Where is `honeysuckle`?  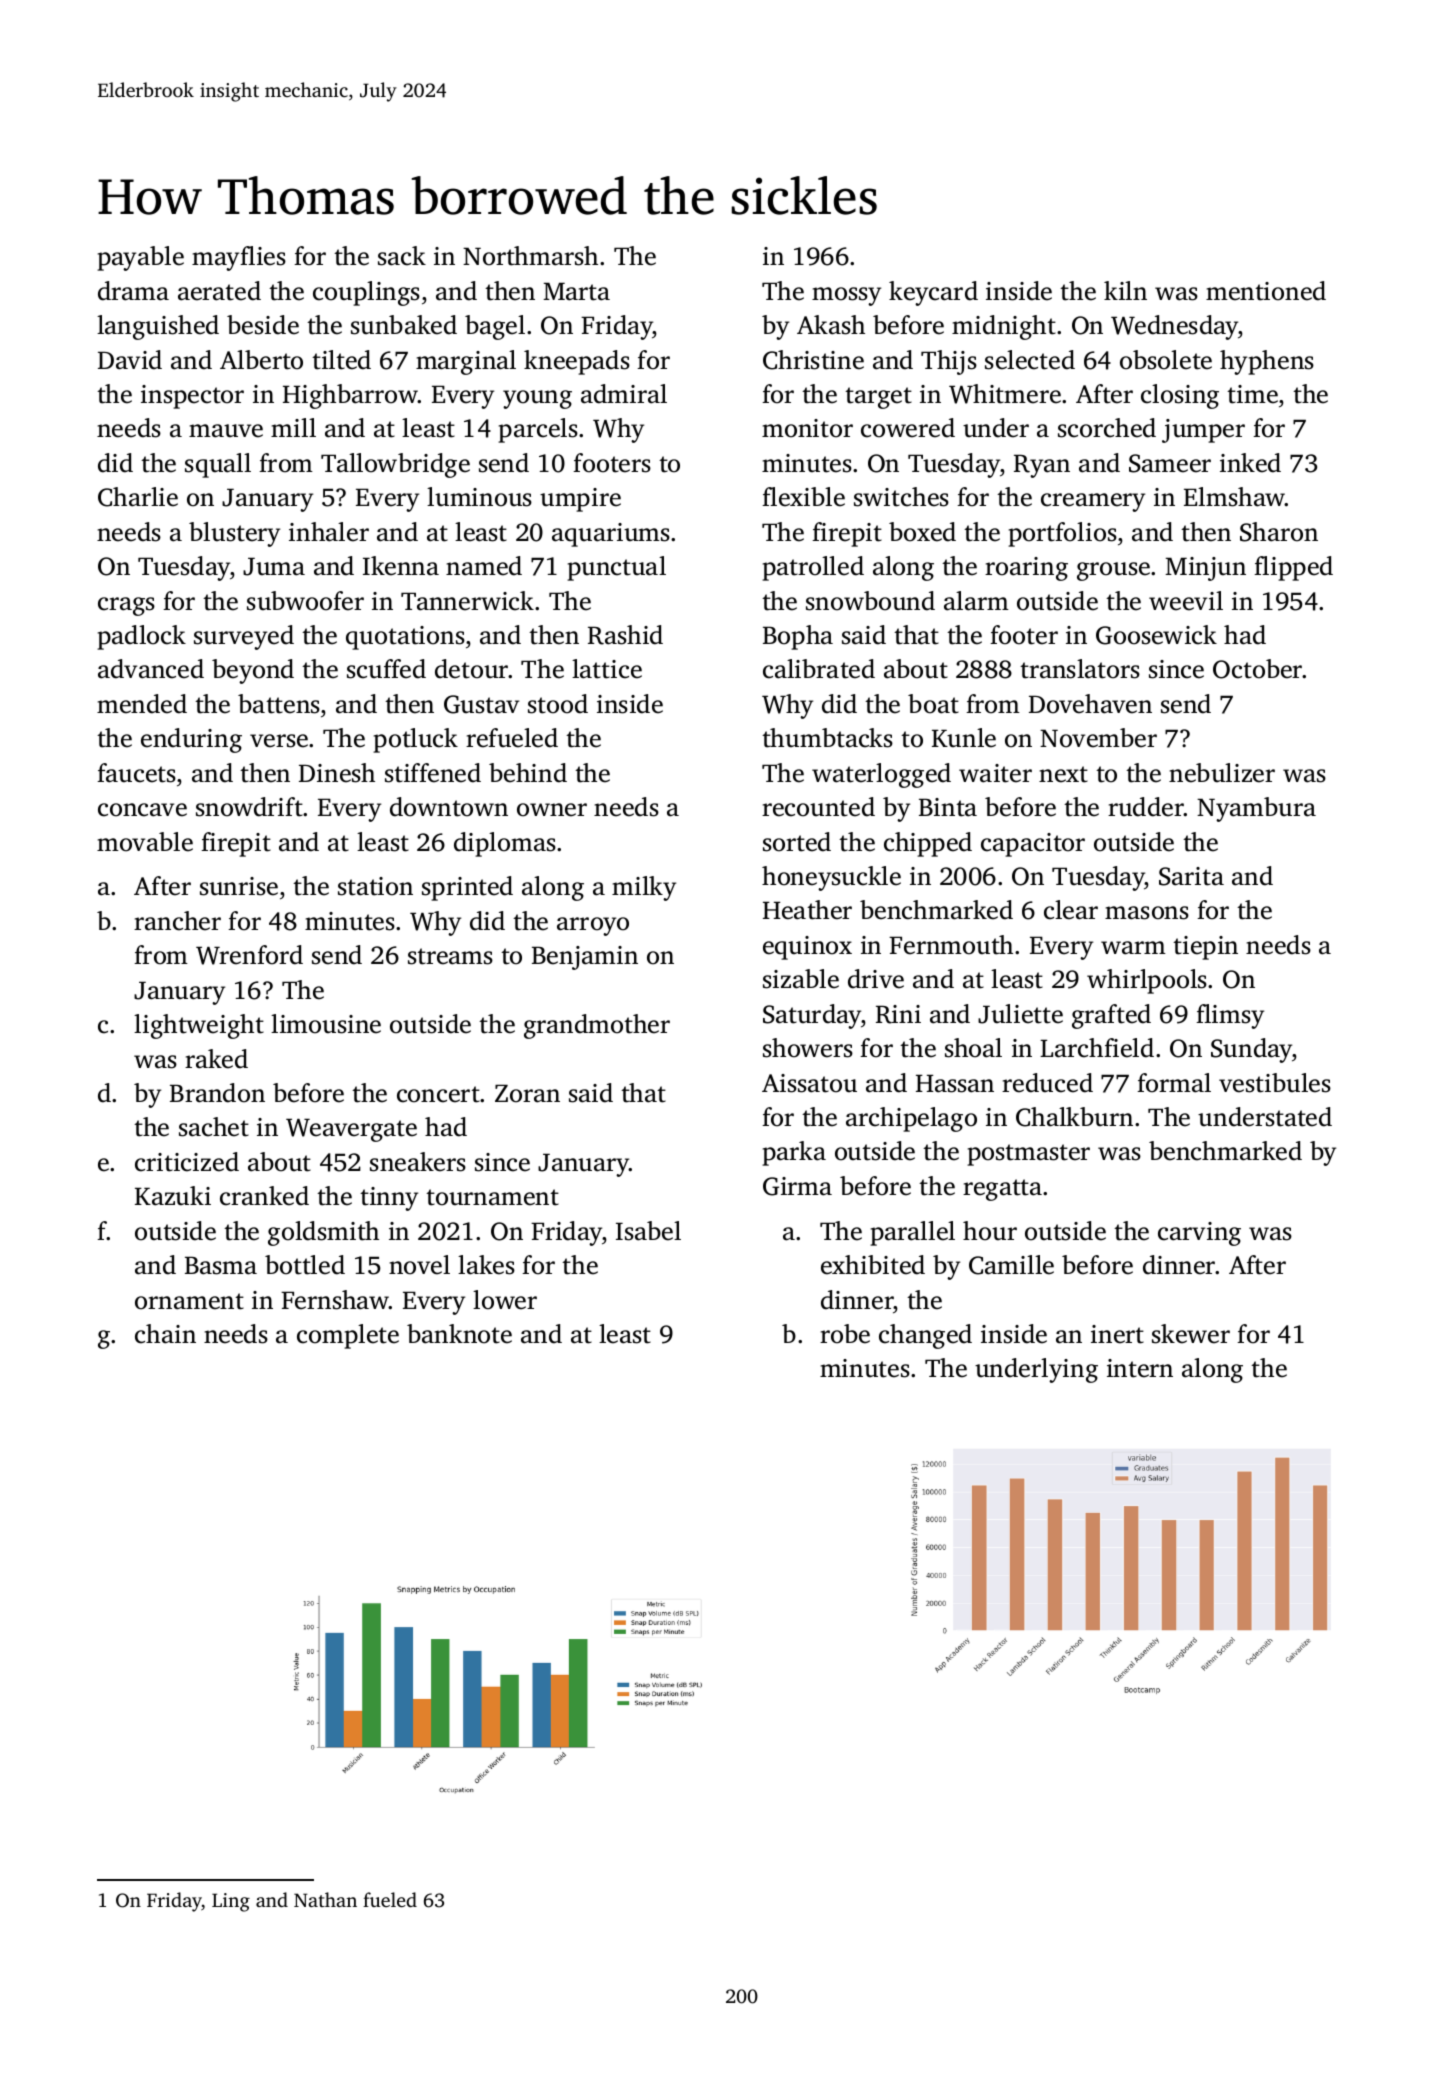
honeysuckle is located at coordinates (831, 878).
